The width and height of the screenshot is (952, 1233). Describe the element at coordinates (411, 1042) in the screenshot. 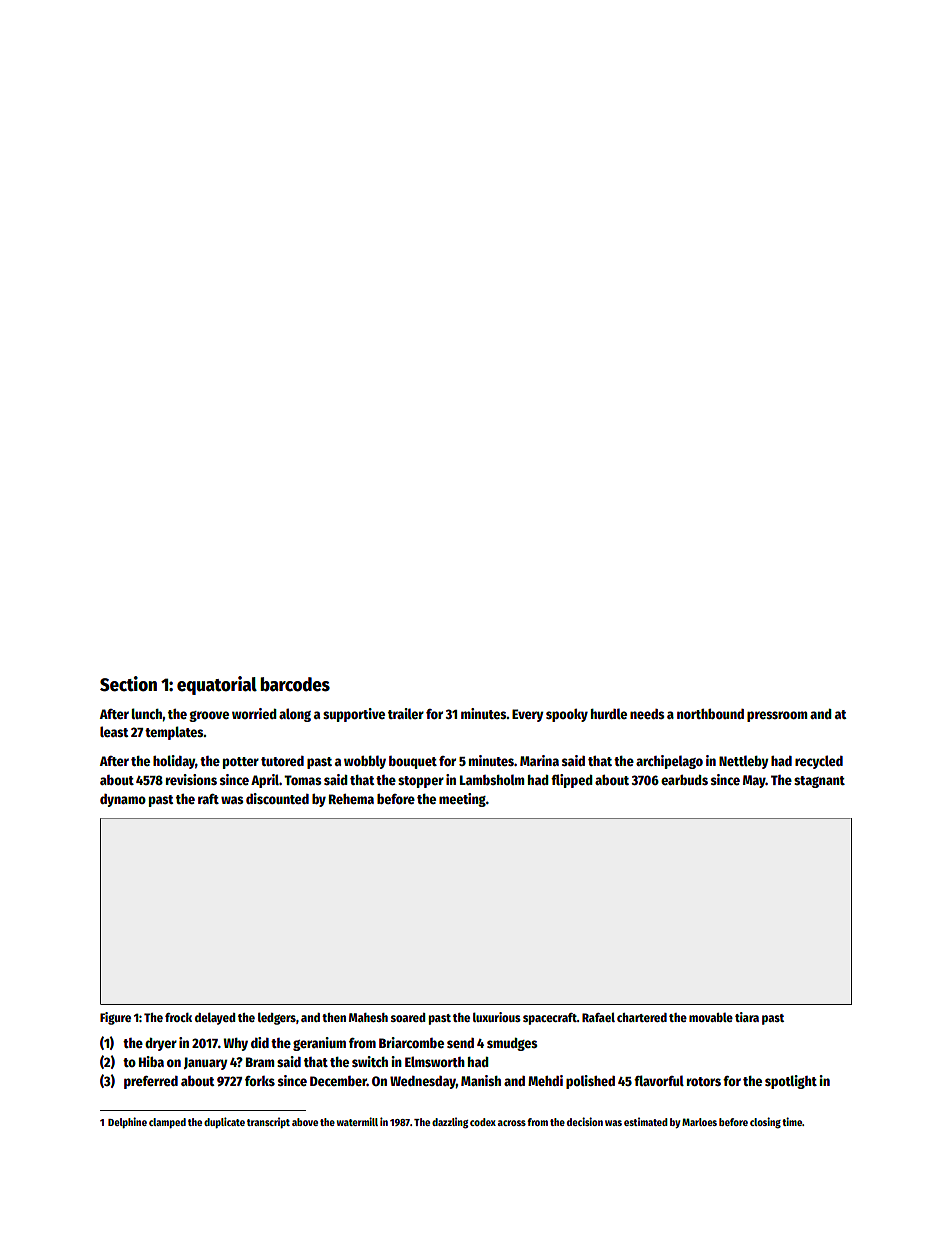

I see `Briarcombe` at that location.
